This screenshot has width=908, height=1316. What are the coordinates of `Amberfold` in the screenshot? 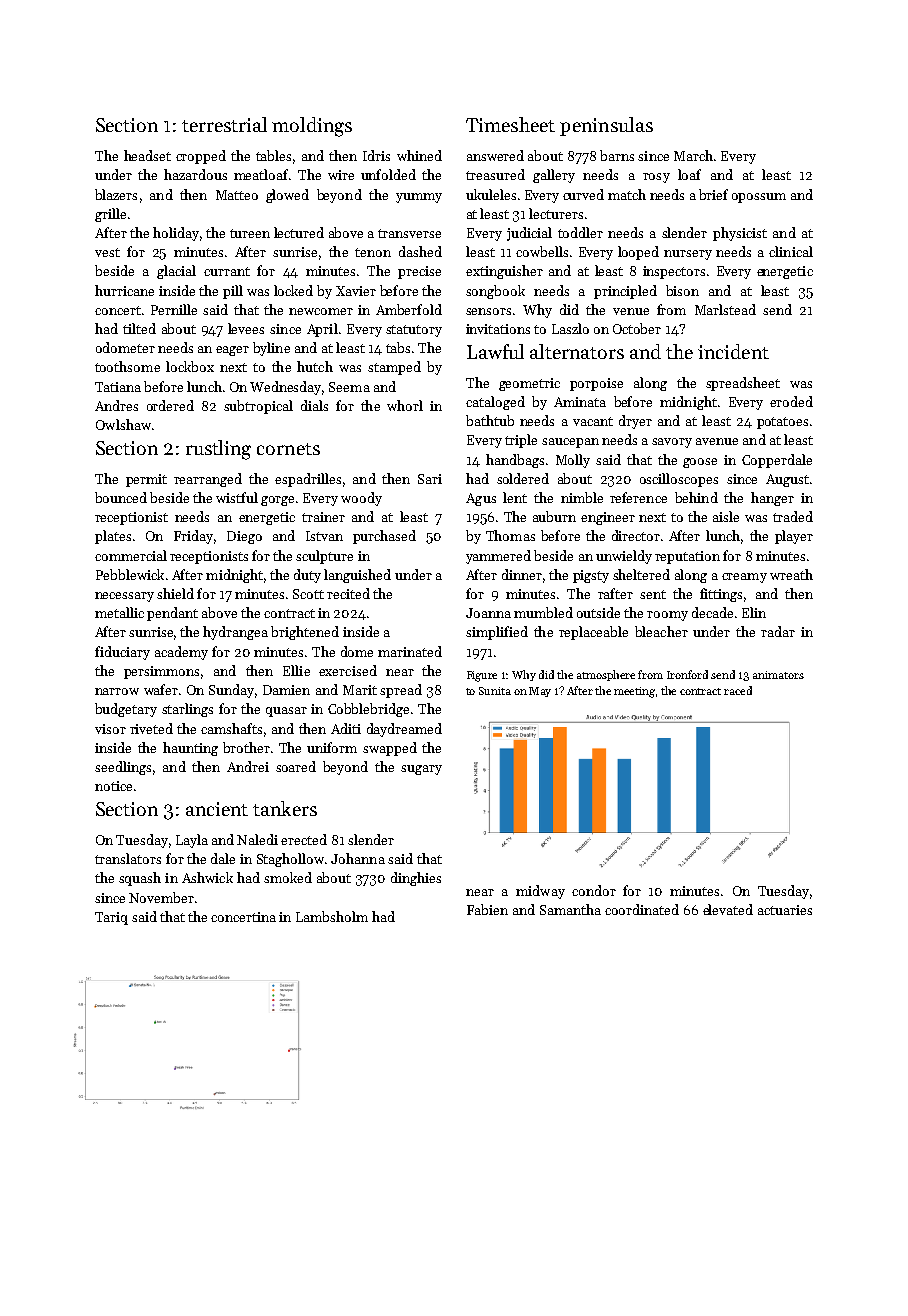 It's located at (409, 309).
